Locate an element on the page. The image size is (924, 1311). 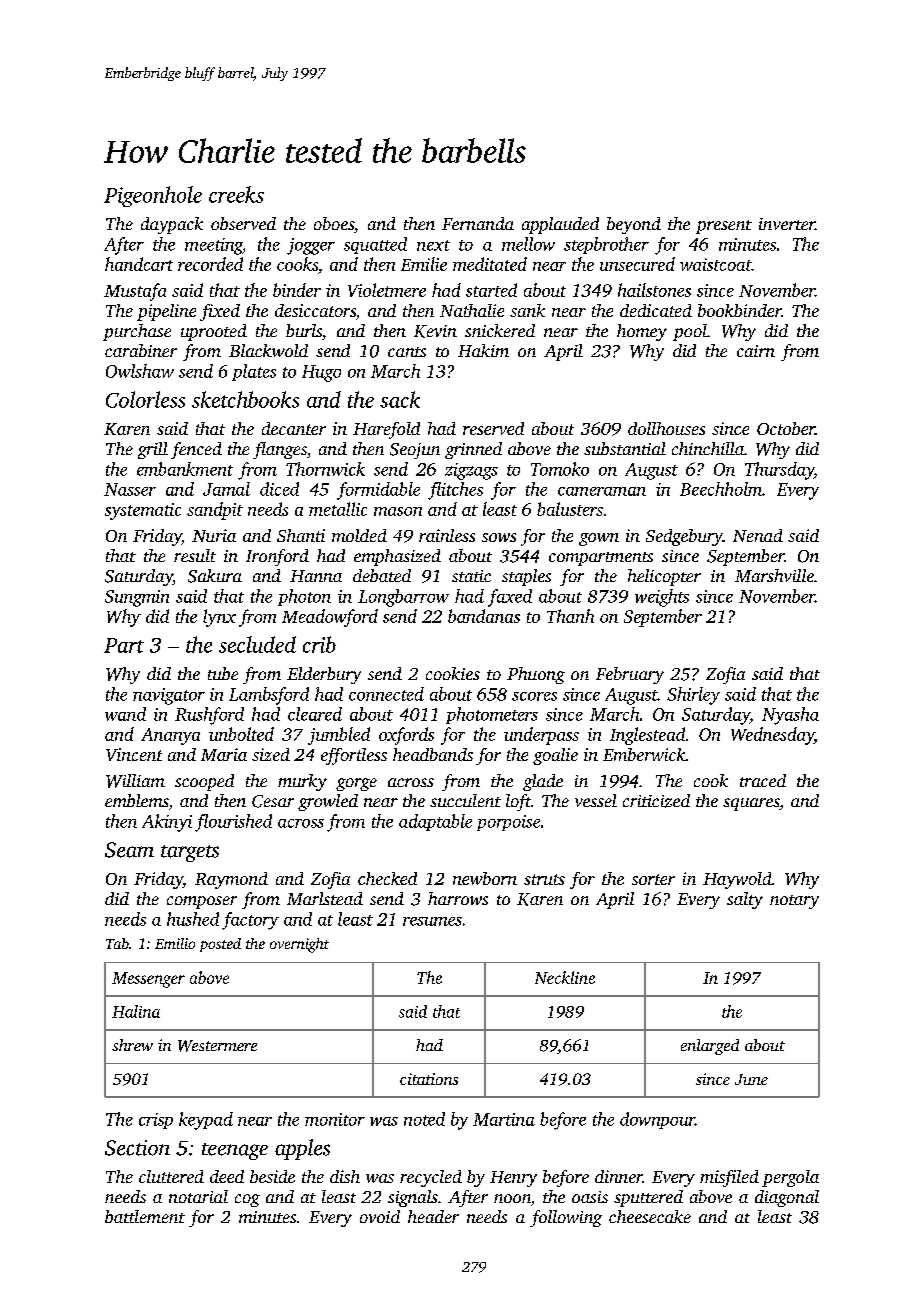
struts is located at coordinates (544, 879).
